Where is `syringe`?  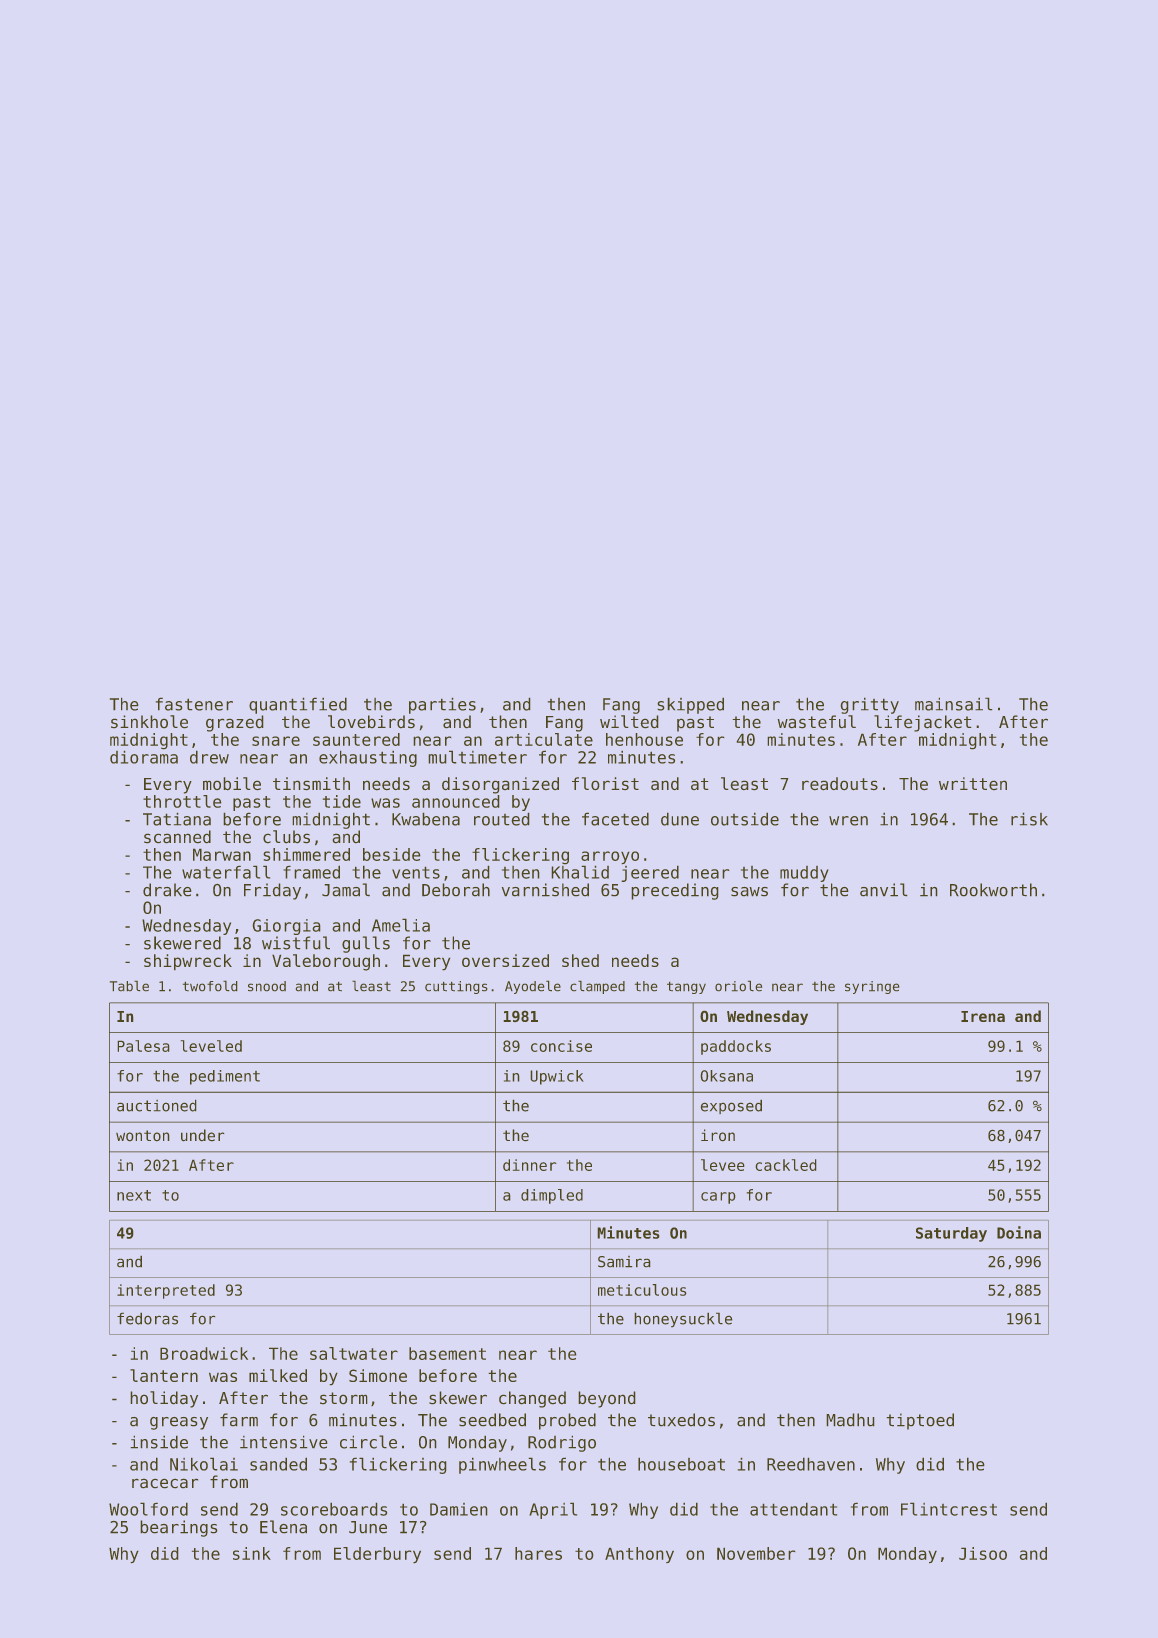 syringe is located at coordinates (872, 987).
